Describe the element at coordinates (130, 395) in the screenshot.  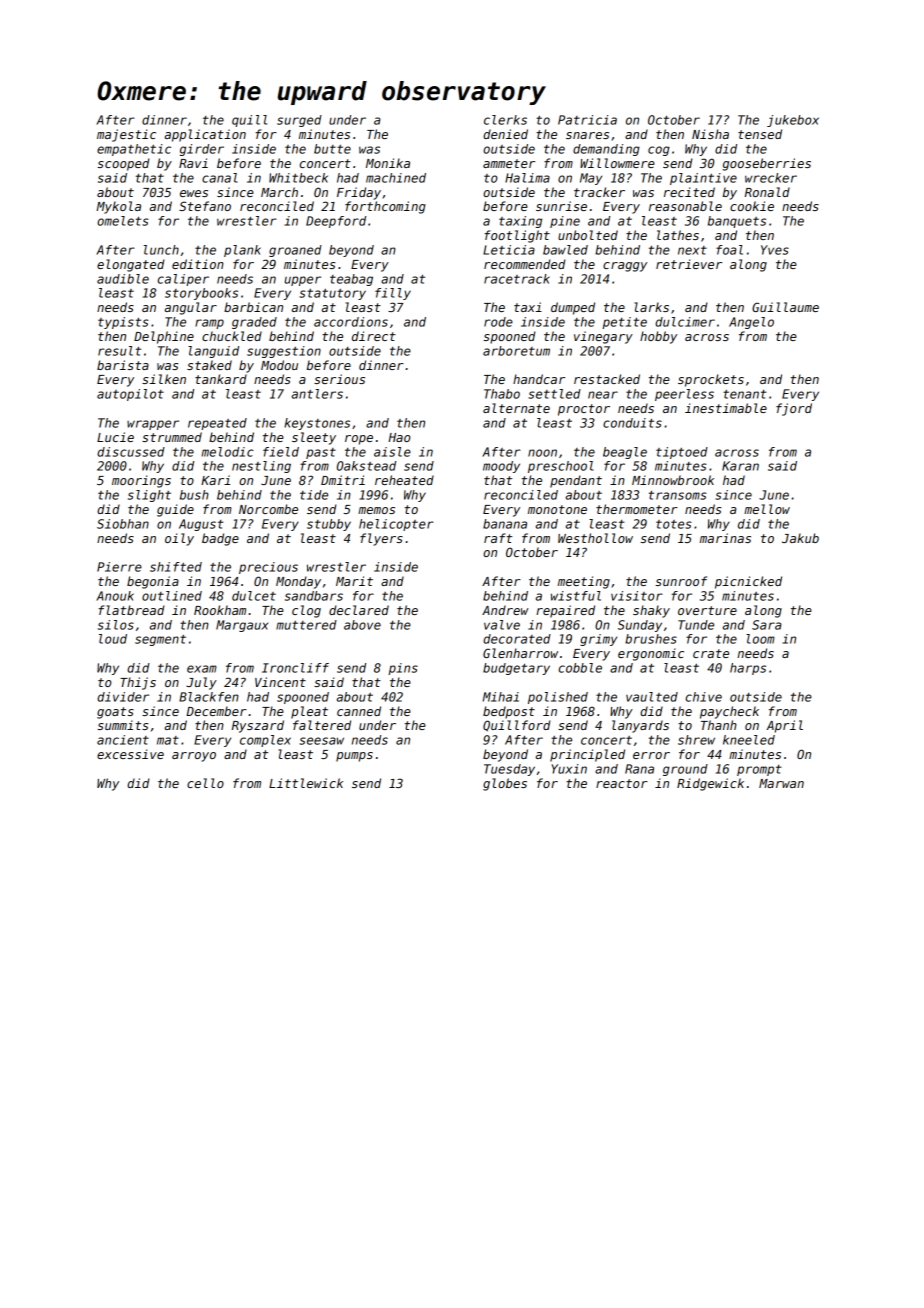
I see `autopilot` at that location.
